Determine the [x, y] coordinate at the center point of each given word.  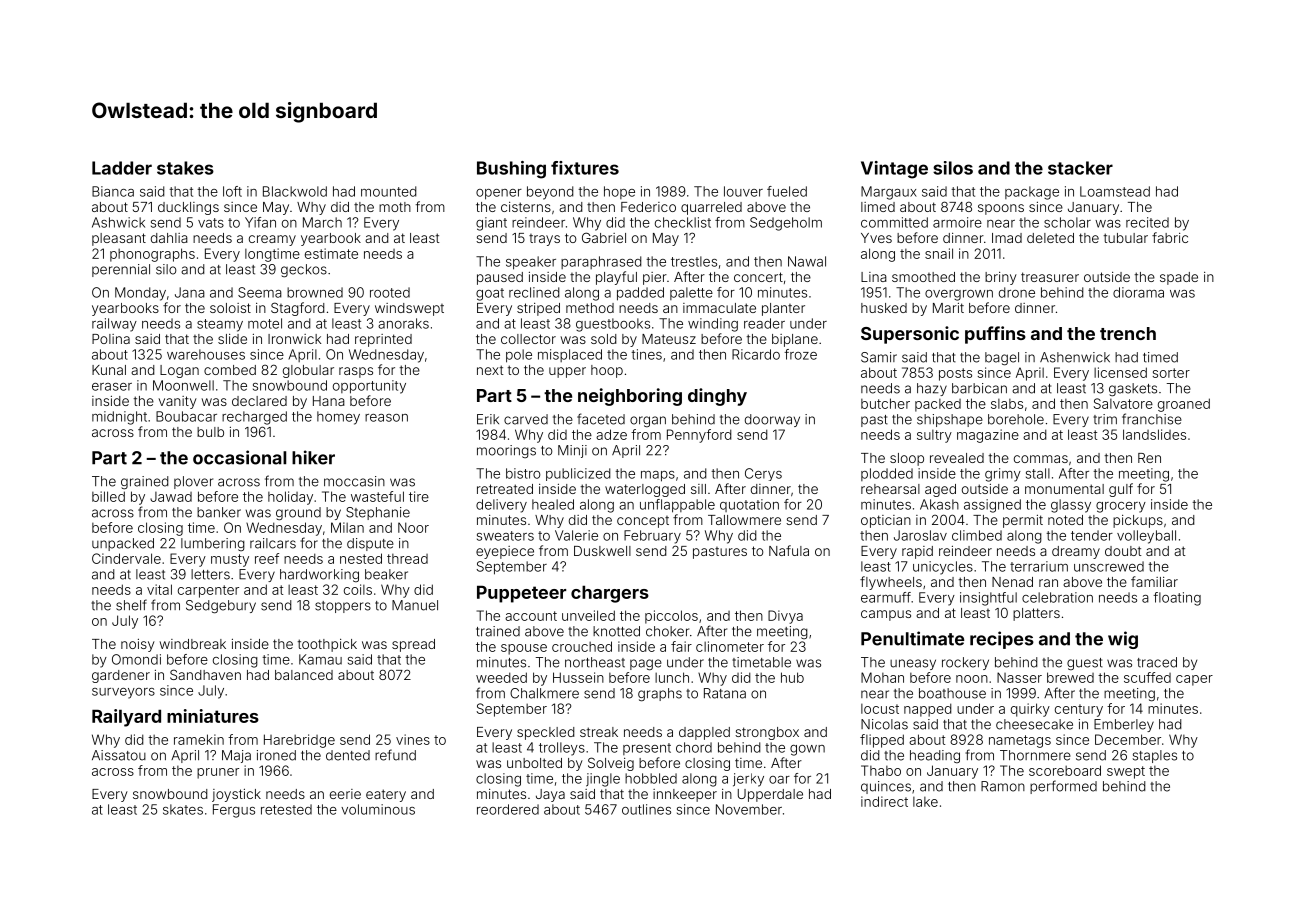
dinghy [717, 397]
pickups [1138, 521]
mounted [389, 191]
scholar [1067, 222]
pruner [218, 773]
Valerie [576, 535]
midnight [119, 418]
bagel [1002, 359]
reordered [508, 809]
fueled [787, 191]
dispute [370, 544]
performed [1063, 787]
